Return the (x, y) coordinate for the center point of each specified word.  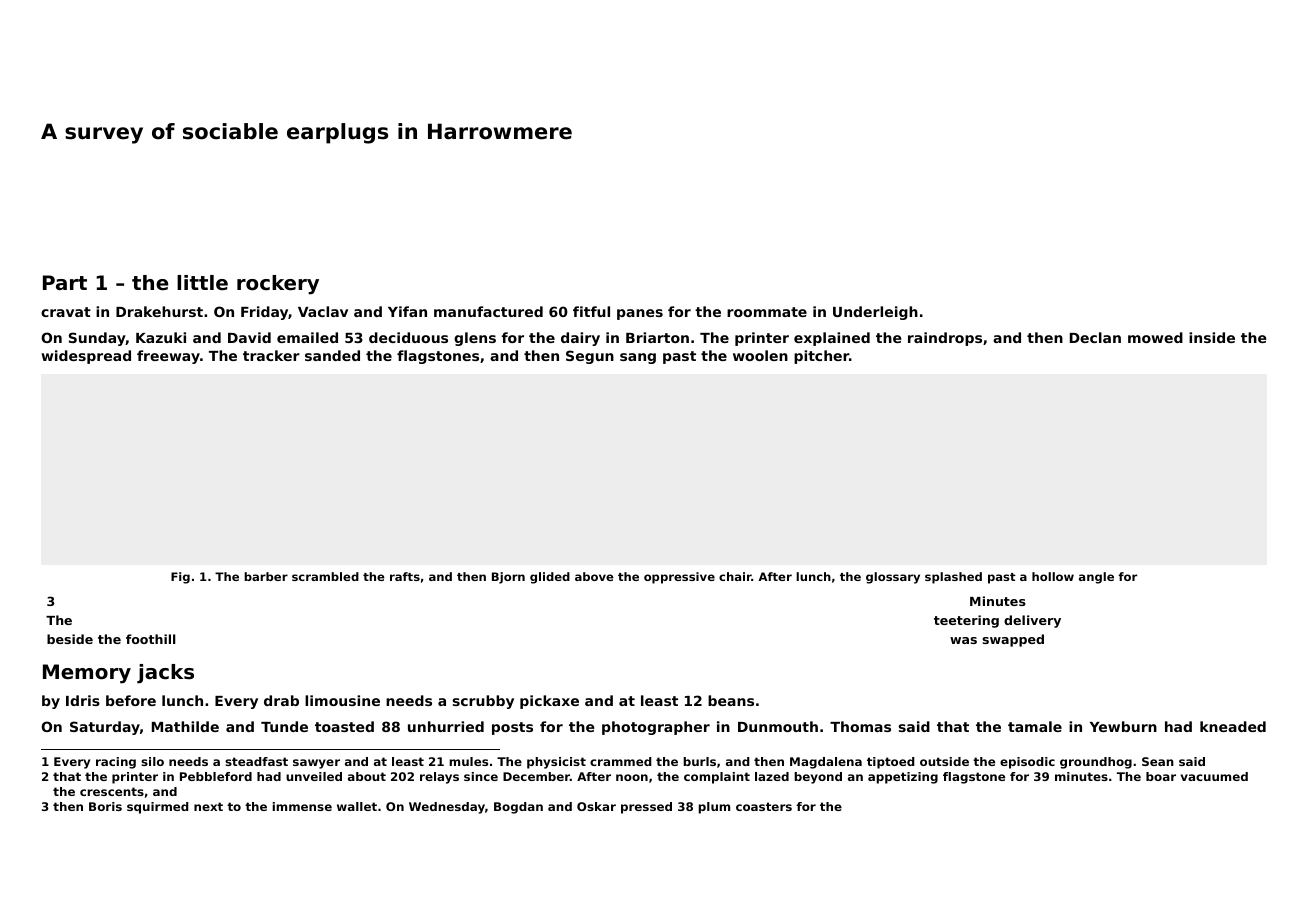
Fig (180, 578)
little (202, 283)
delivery (1032, 621)
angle (1096, 578)
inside (1212, 337)
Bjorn (508, 578)
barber (266, 576)
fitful (591, 311)
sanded (332, 355)
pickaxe (549, 702)
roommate (767, 312)
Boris (105, 806)
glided (550, 578)
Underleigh (875, 313)
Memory (87, 674)
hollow (1053, 576)
